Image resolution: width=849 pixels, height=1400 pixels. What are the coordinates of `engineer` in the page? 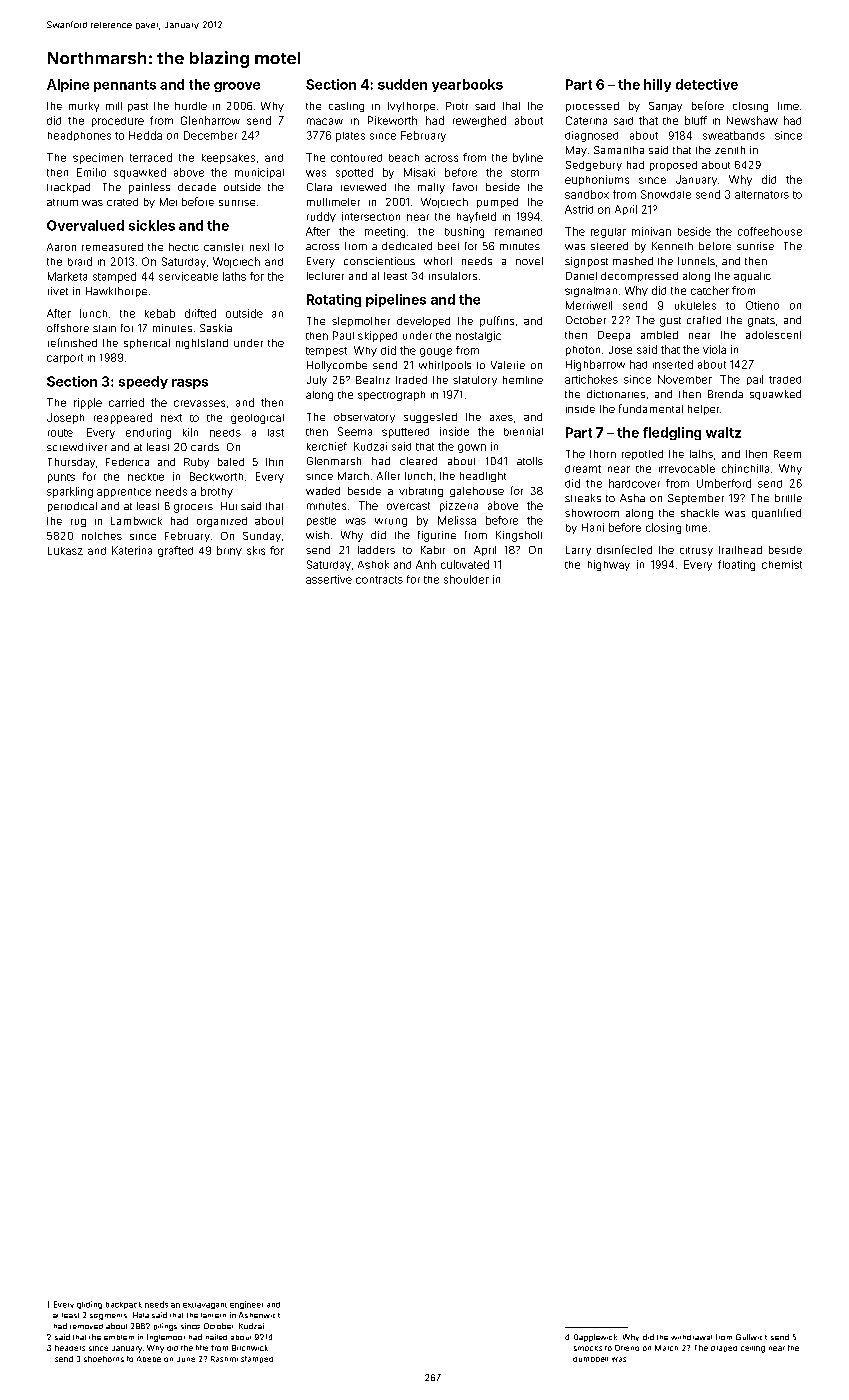 It's located at (246, 1305).
